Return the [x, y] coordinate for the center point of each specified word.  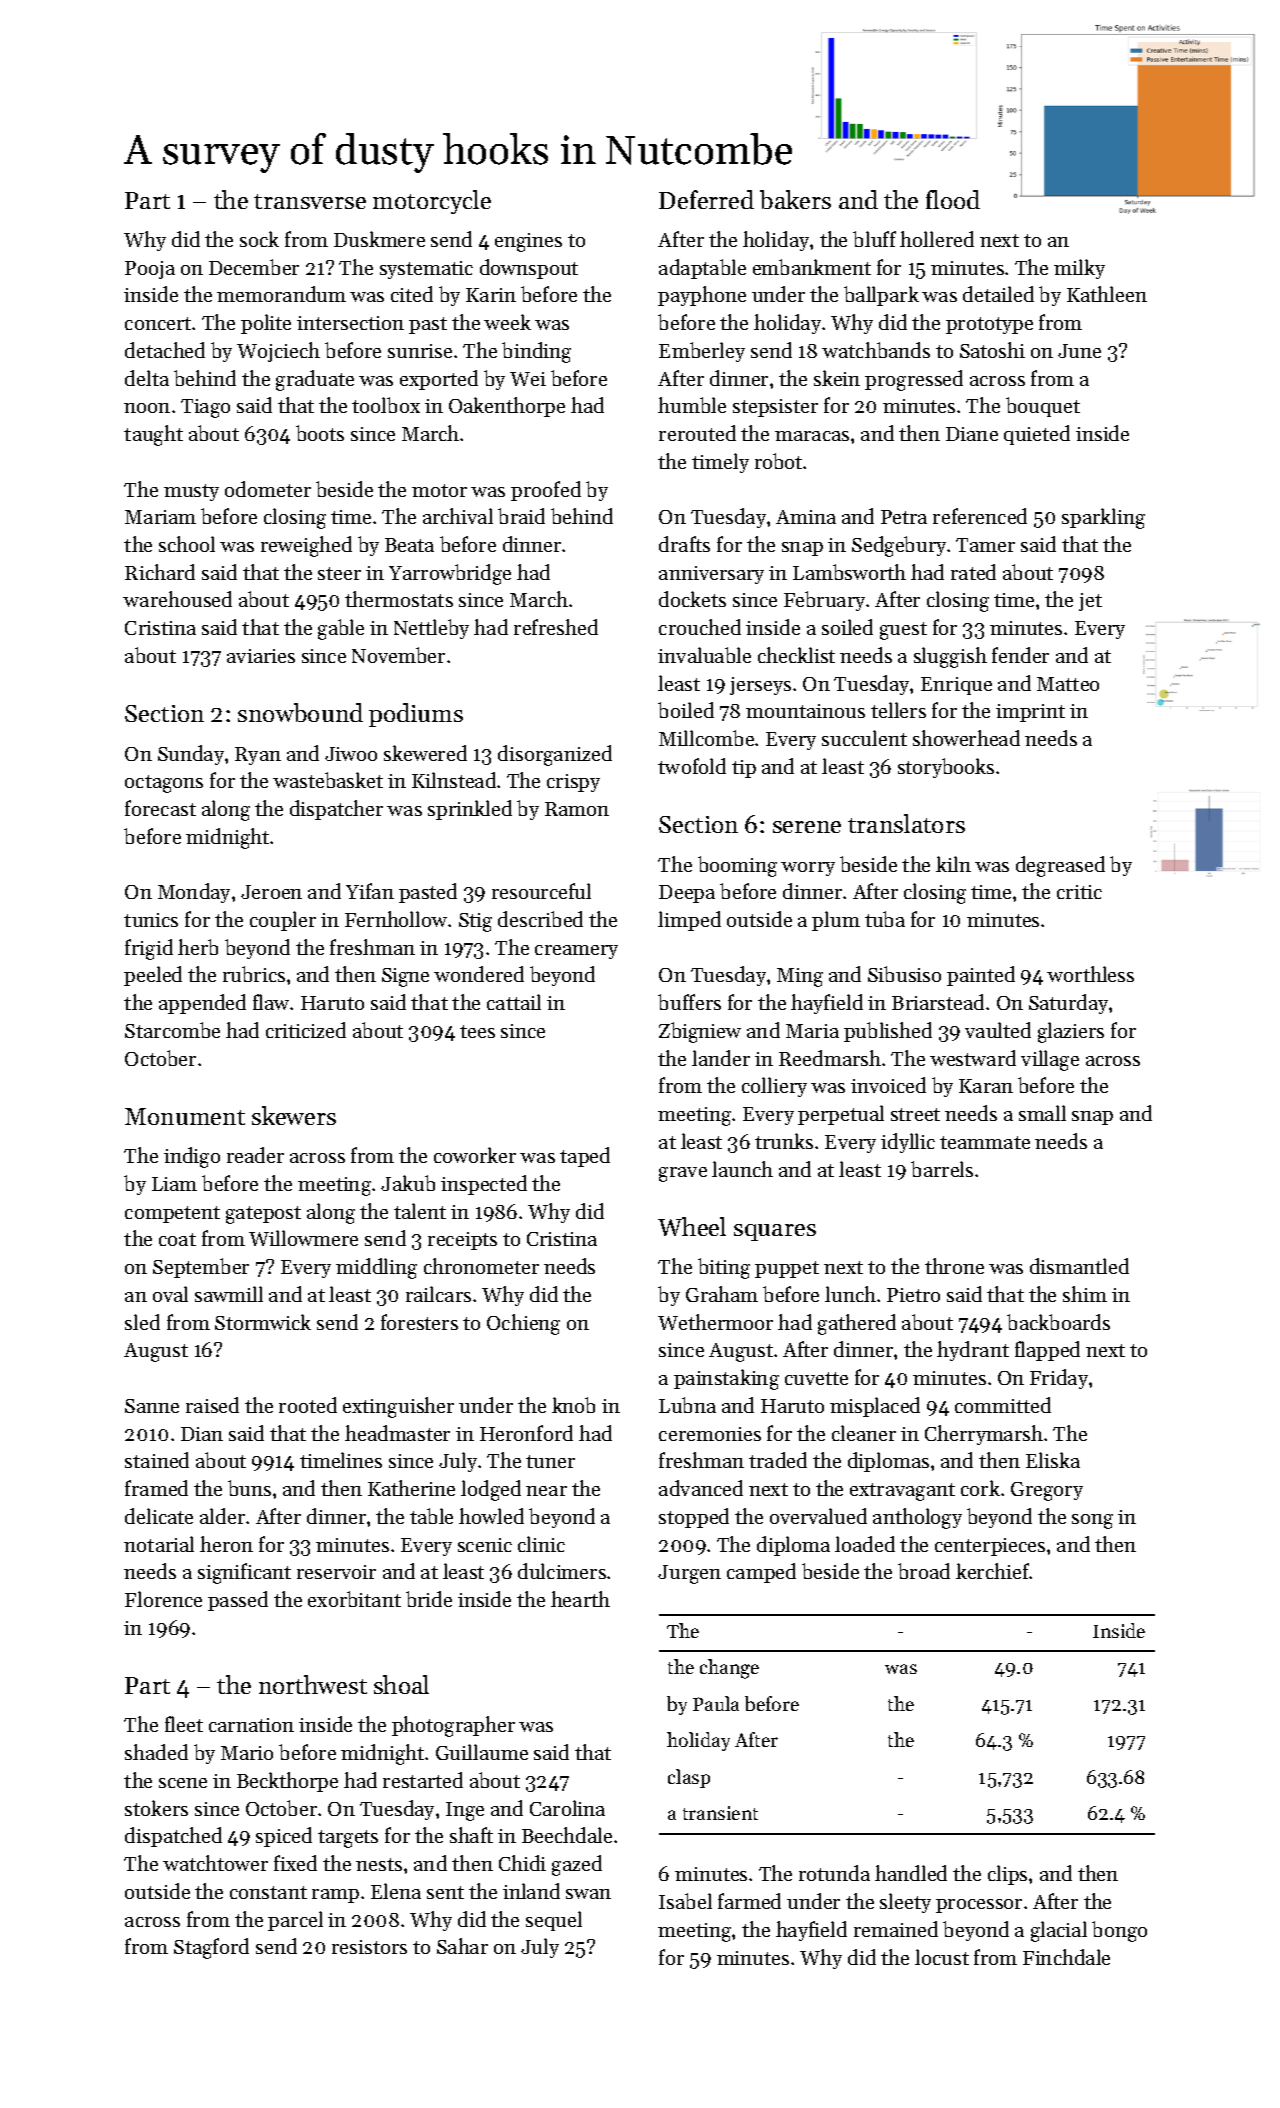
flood [953, 199]
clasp [689, 1778]
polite [266, 324]
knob [573, 1405]
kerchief [993, 1571]
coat [177, 1239]
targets [348, 1839]
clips [1007, 1875]
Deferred [706, 199]
